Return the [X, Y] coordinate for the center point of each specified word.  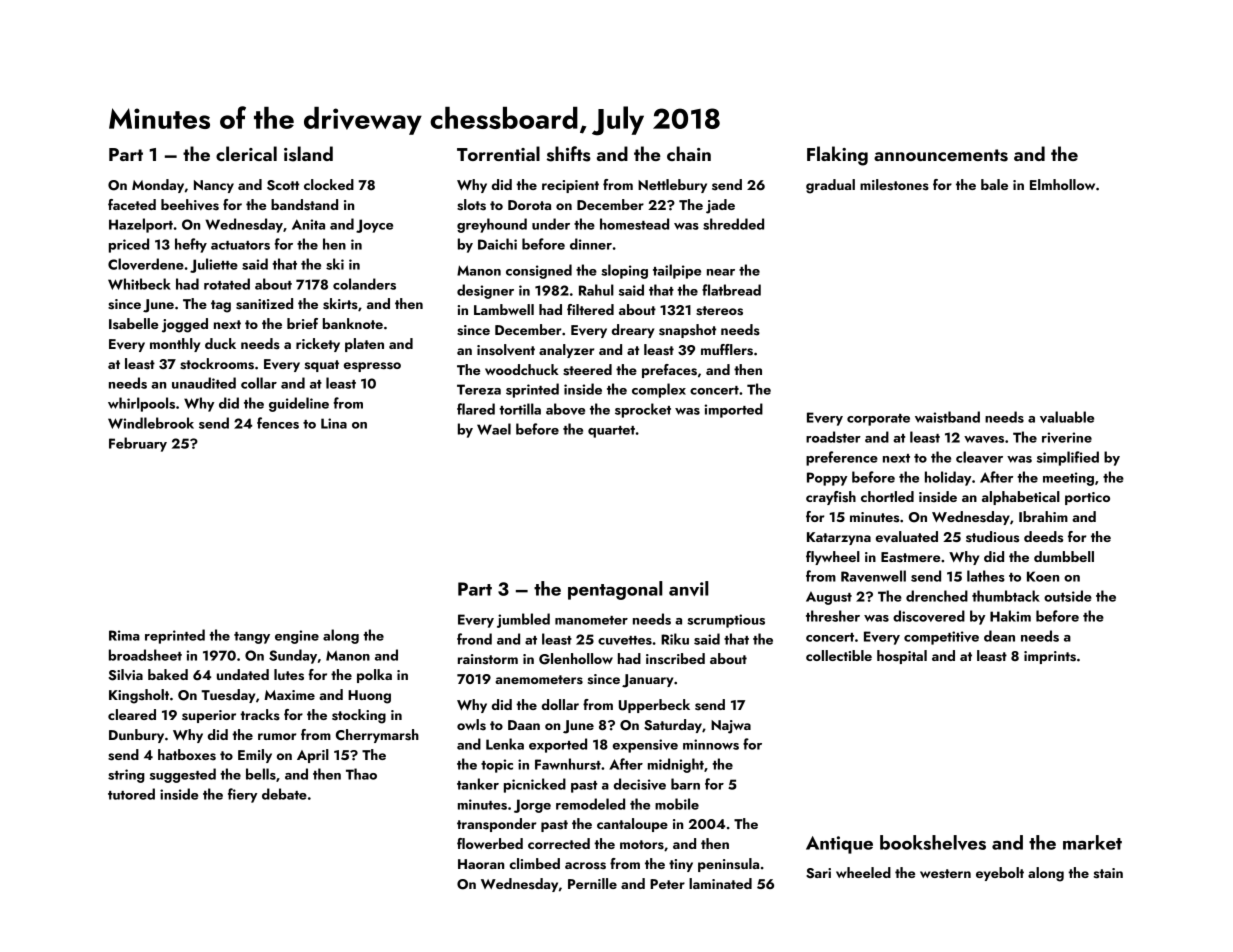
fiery [242, 795]
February [138, 444]
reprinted [175, 636]
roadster [833, 437]
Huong [369, 697]
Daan [524, 725]
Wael [494, 429]
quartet [611, 432]
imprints [1050, 657]
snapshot [687, 331]
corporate [878, 420]
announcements [941, 155]
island [308, 154]
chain [689, 153]
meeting [1068, 479]
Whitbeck [139, 284]
